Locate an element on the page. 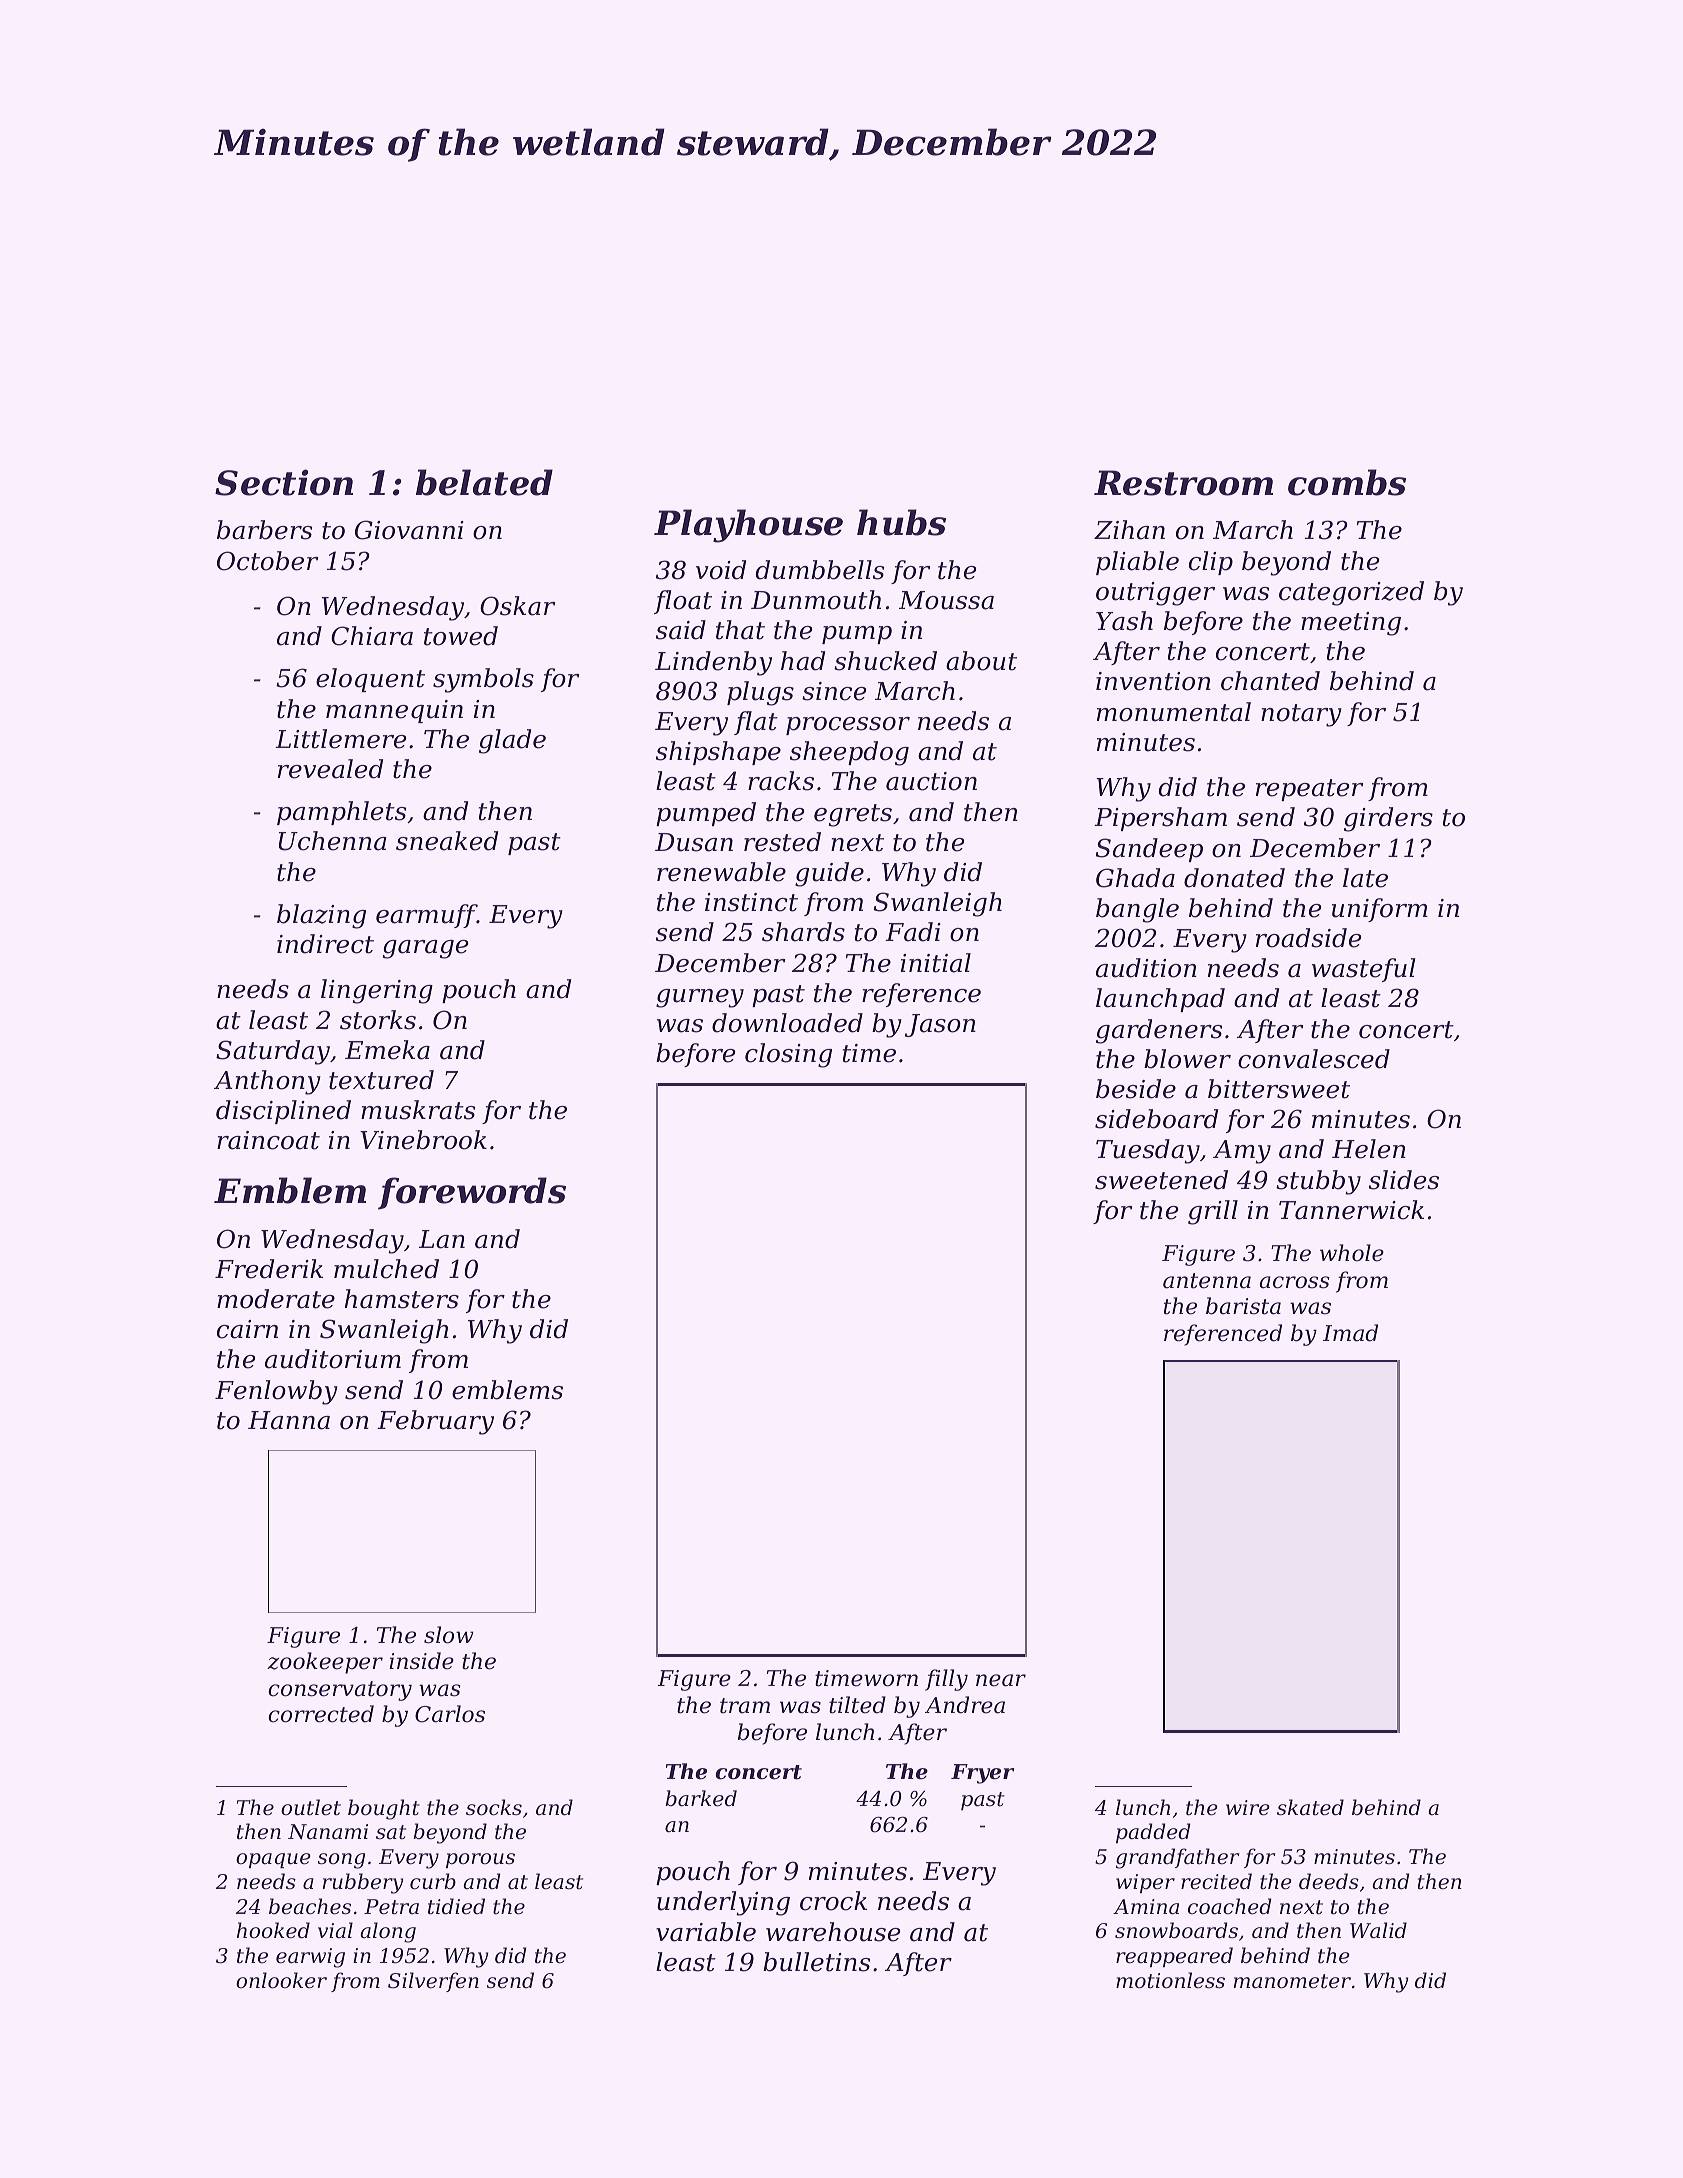 The image size is (1683, 2178). combs is located at coordinates (1347, 482).
